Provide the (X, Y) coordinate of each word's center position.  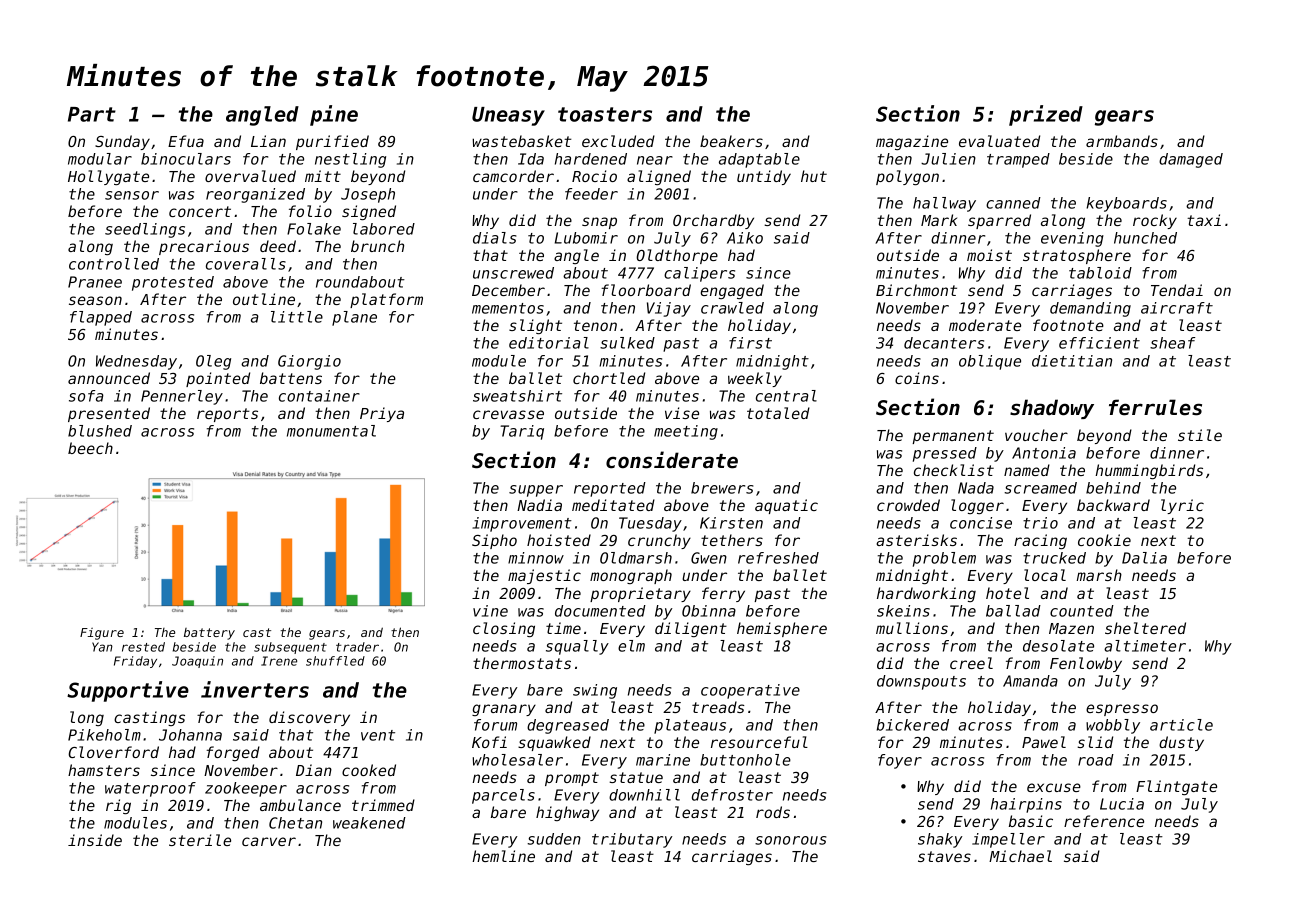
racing (1040, 541)
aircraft (1177, 308)
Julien (948, 159)
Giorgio (309, 362)
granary (504, 710)
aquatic (786, 506)
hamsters (104, 770)
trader (357, 647)
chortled (609, 378)
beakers (731, 141)
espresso (1122, 710)
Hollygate (108, 177)
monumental (331, 431)
